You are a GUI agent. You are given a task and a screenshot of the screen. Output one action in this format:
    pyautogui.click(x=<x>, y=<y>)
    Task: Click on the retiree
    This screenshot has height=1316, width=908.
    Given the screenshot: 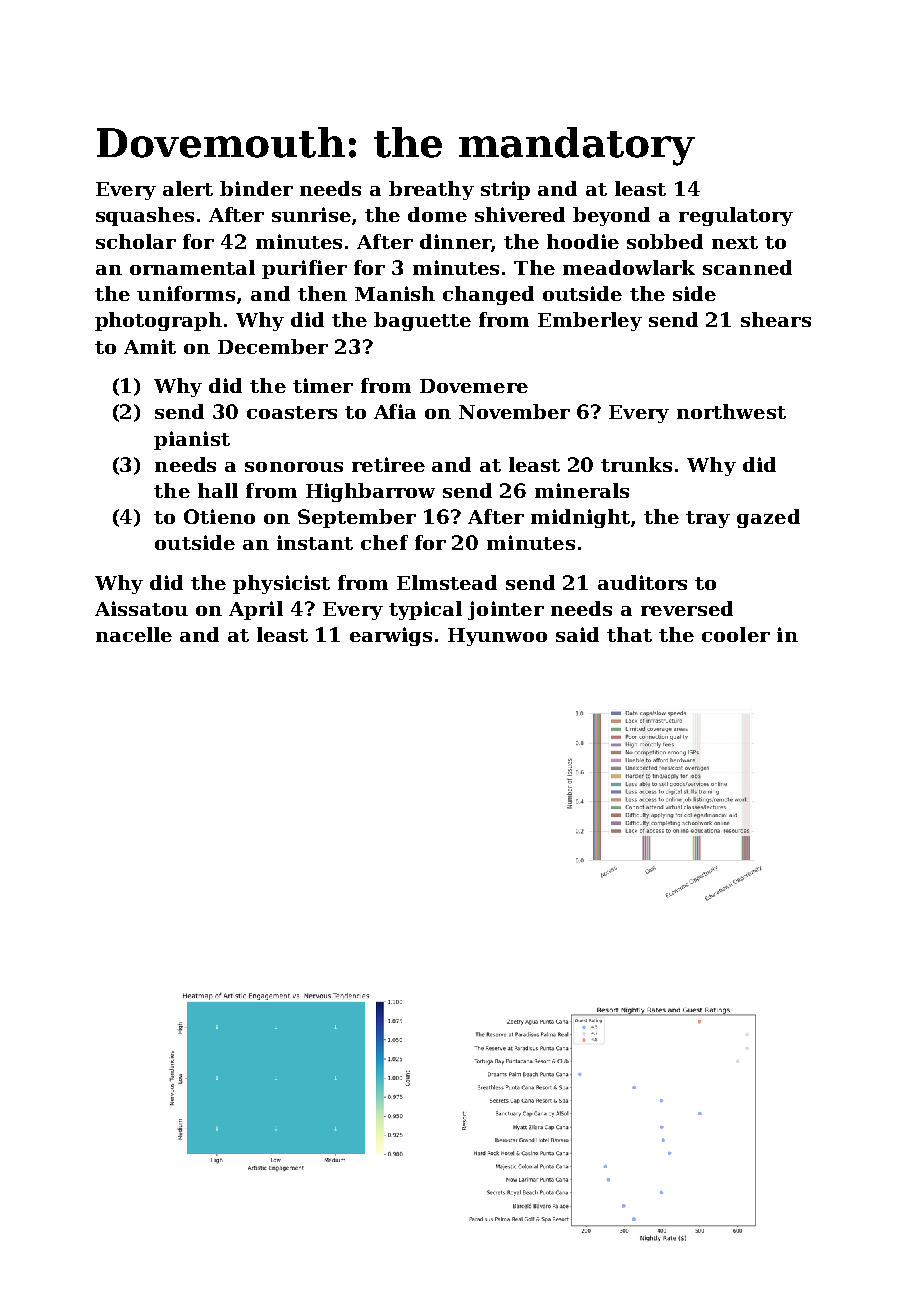 What is the action you would take?
    pyautogui.click(x=388, y=464)
